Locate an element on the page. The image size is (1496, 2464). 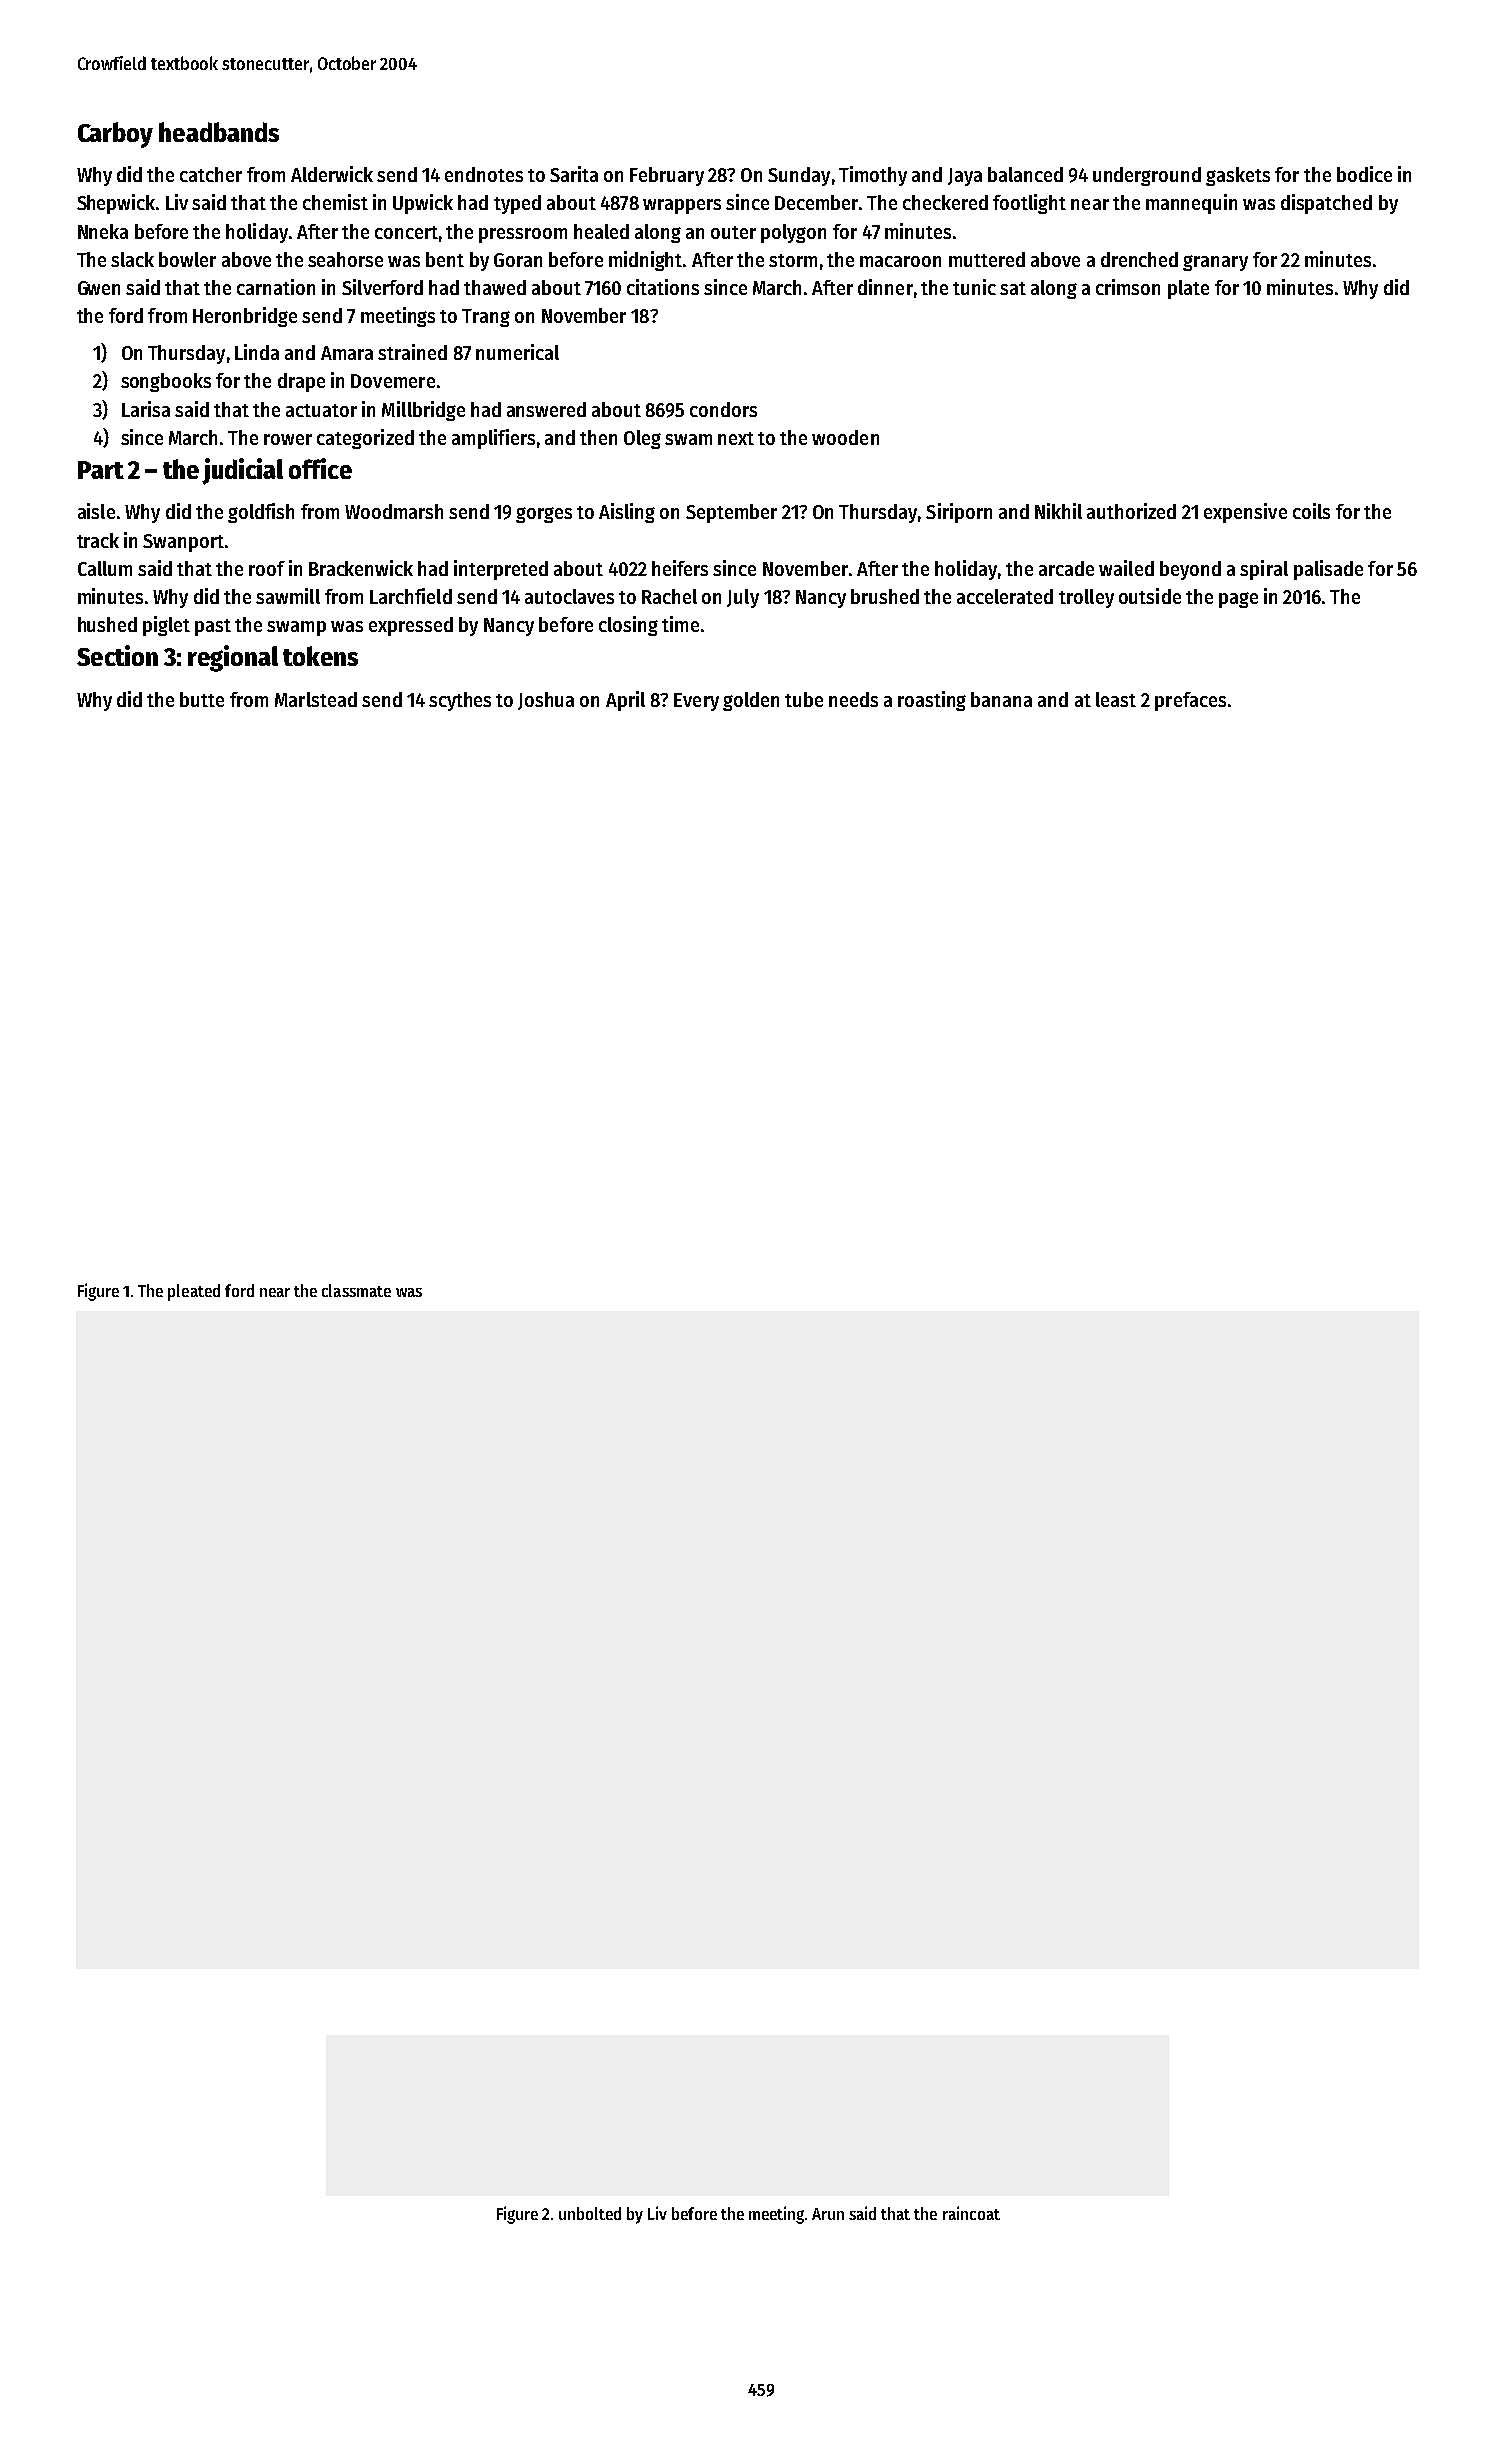
Arun is located at coordinates (828, 2214).
